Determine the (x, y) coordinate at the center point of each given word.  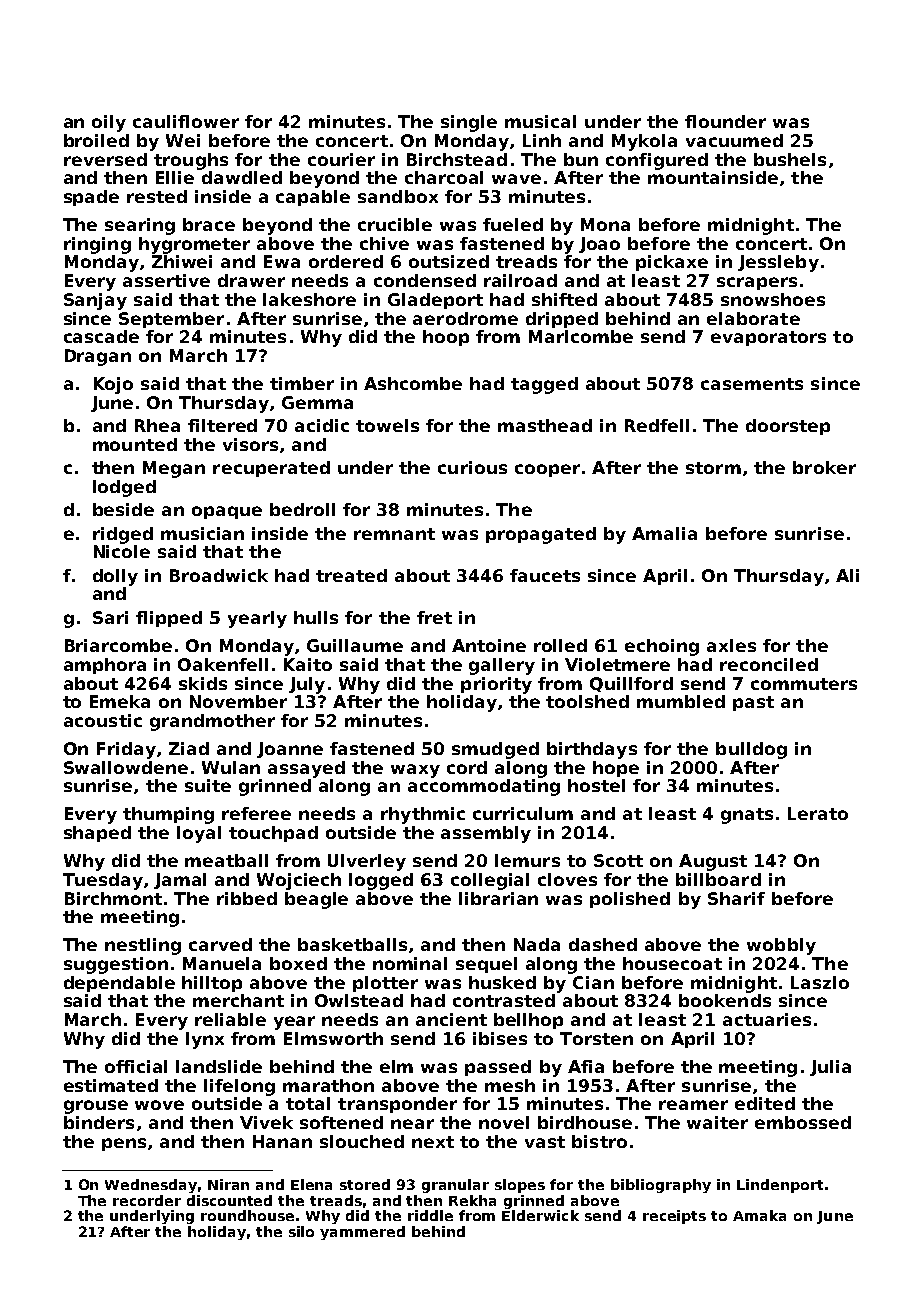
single (469, 123)
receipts (674, 1217)
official (136, 1066)
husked (502, 982)
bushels (790, 159)
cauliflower (186, 121)
